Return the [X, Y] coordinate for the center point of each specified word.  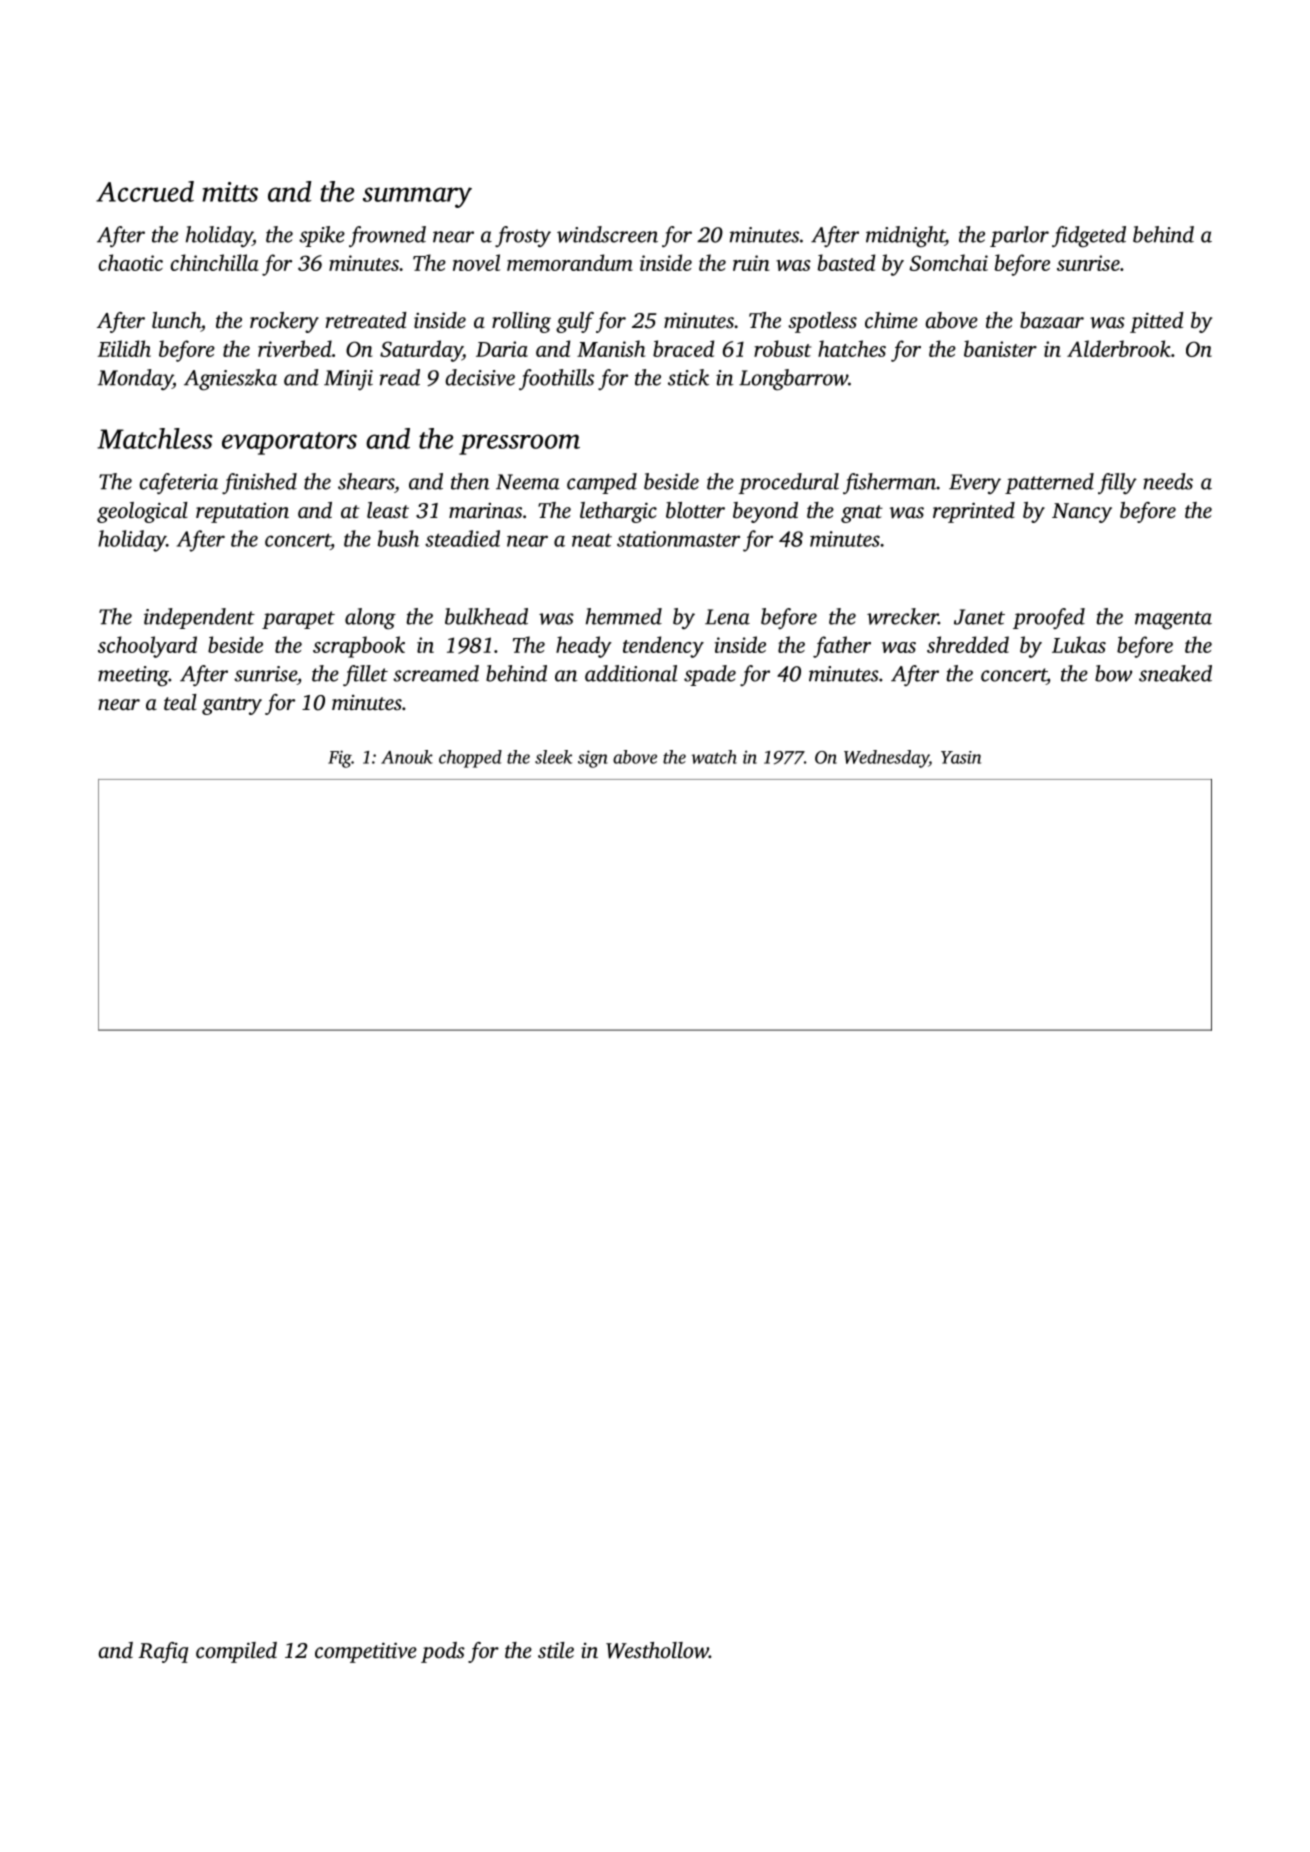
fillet [365, 675]
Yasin [961, 757]
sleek [553, 757]
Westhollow [657, 1650]
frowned [387, 236]
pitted [1157, 322]
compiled [236, 1652]
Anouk [407, 757]
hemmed [624, 616]
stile [556, 1650]
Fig [340, 759]
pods [443, 1652]
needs [1168, 481]
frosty [523, 237]
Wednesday [886, 759]
